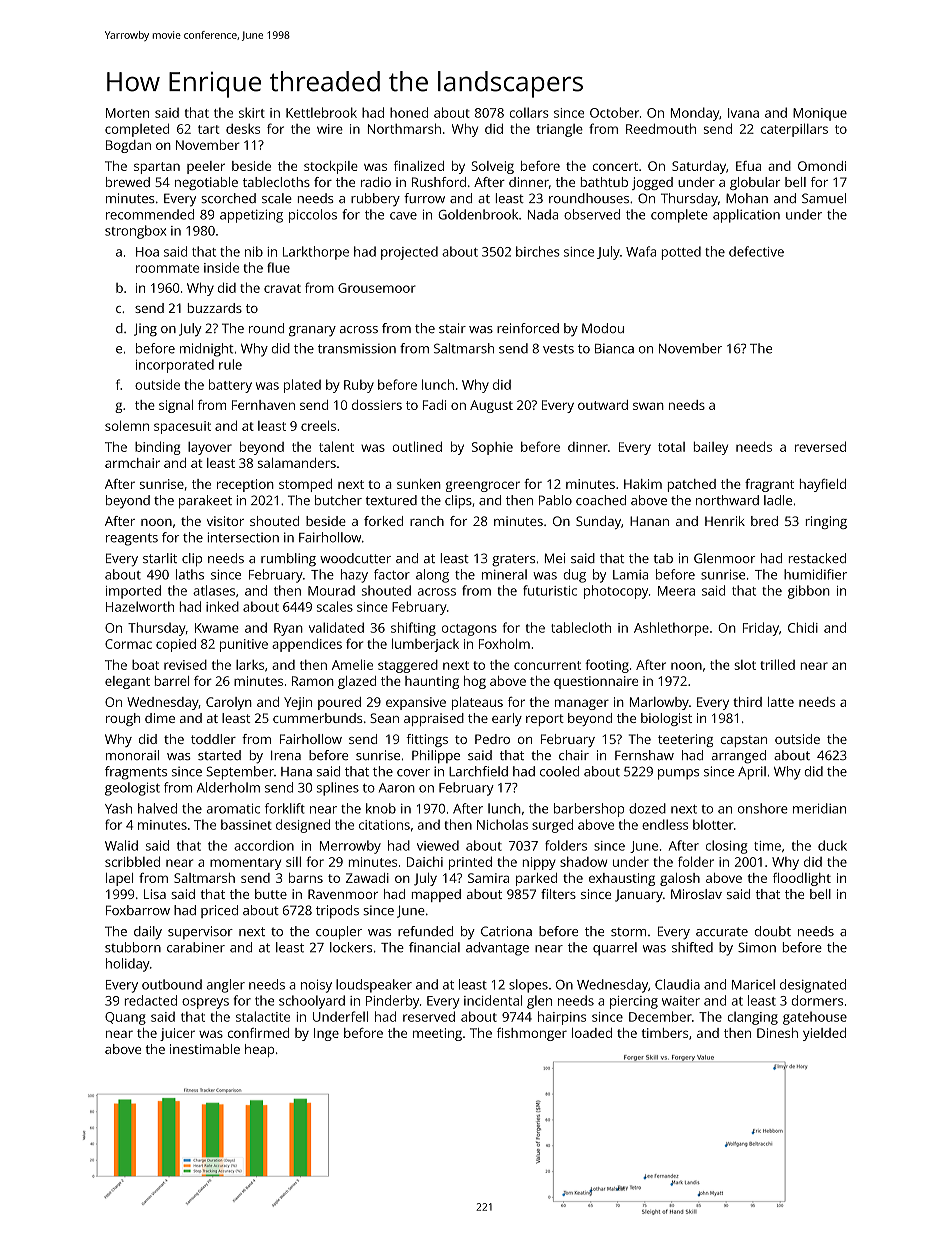  I want to click on Samuel, so click(824, 198).
